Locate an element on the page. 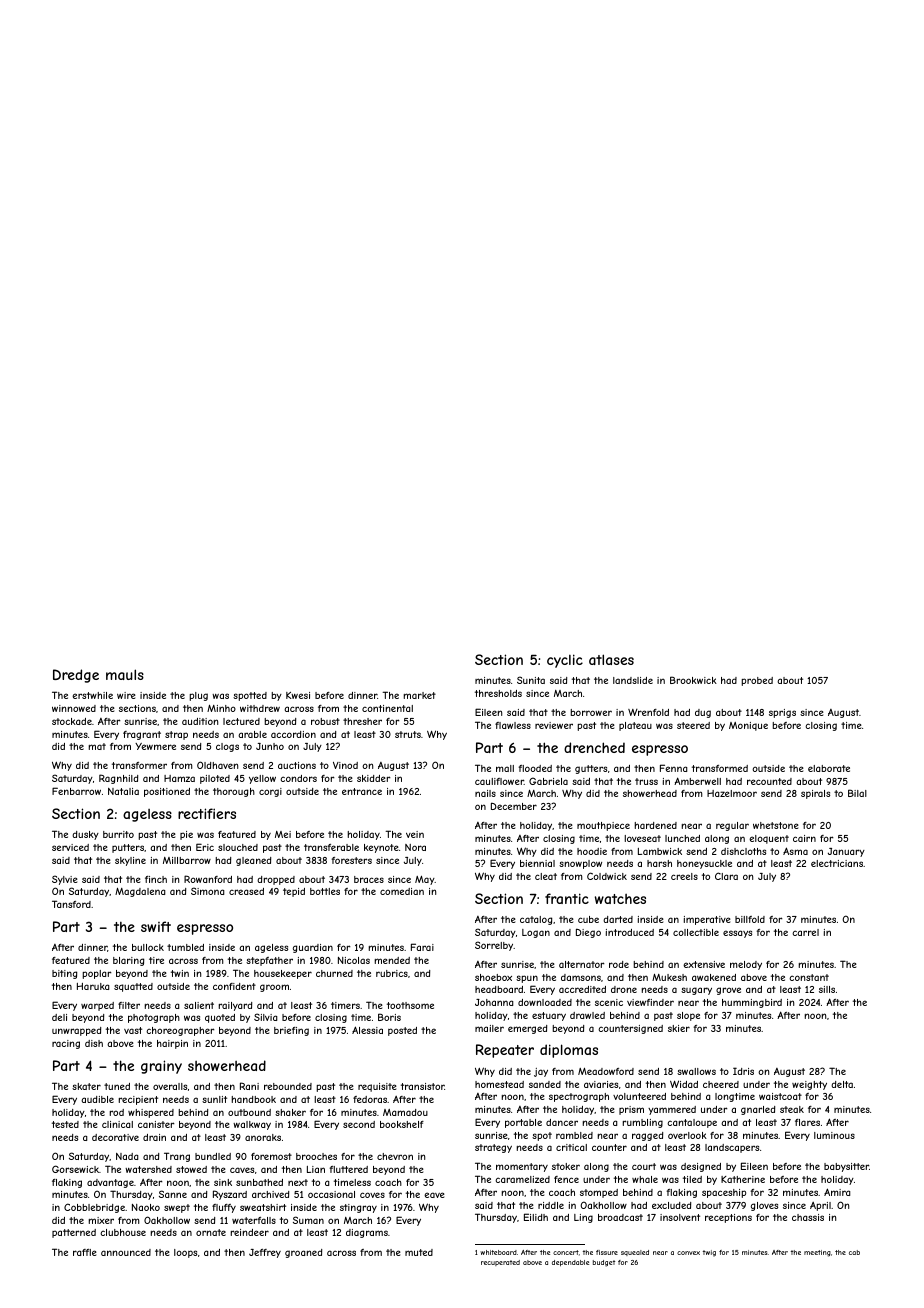 The image size is (924, 1308). wire is located at coordinates (126, 695).
